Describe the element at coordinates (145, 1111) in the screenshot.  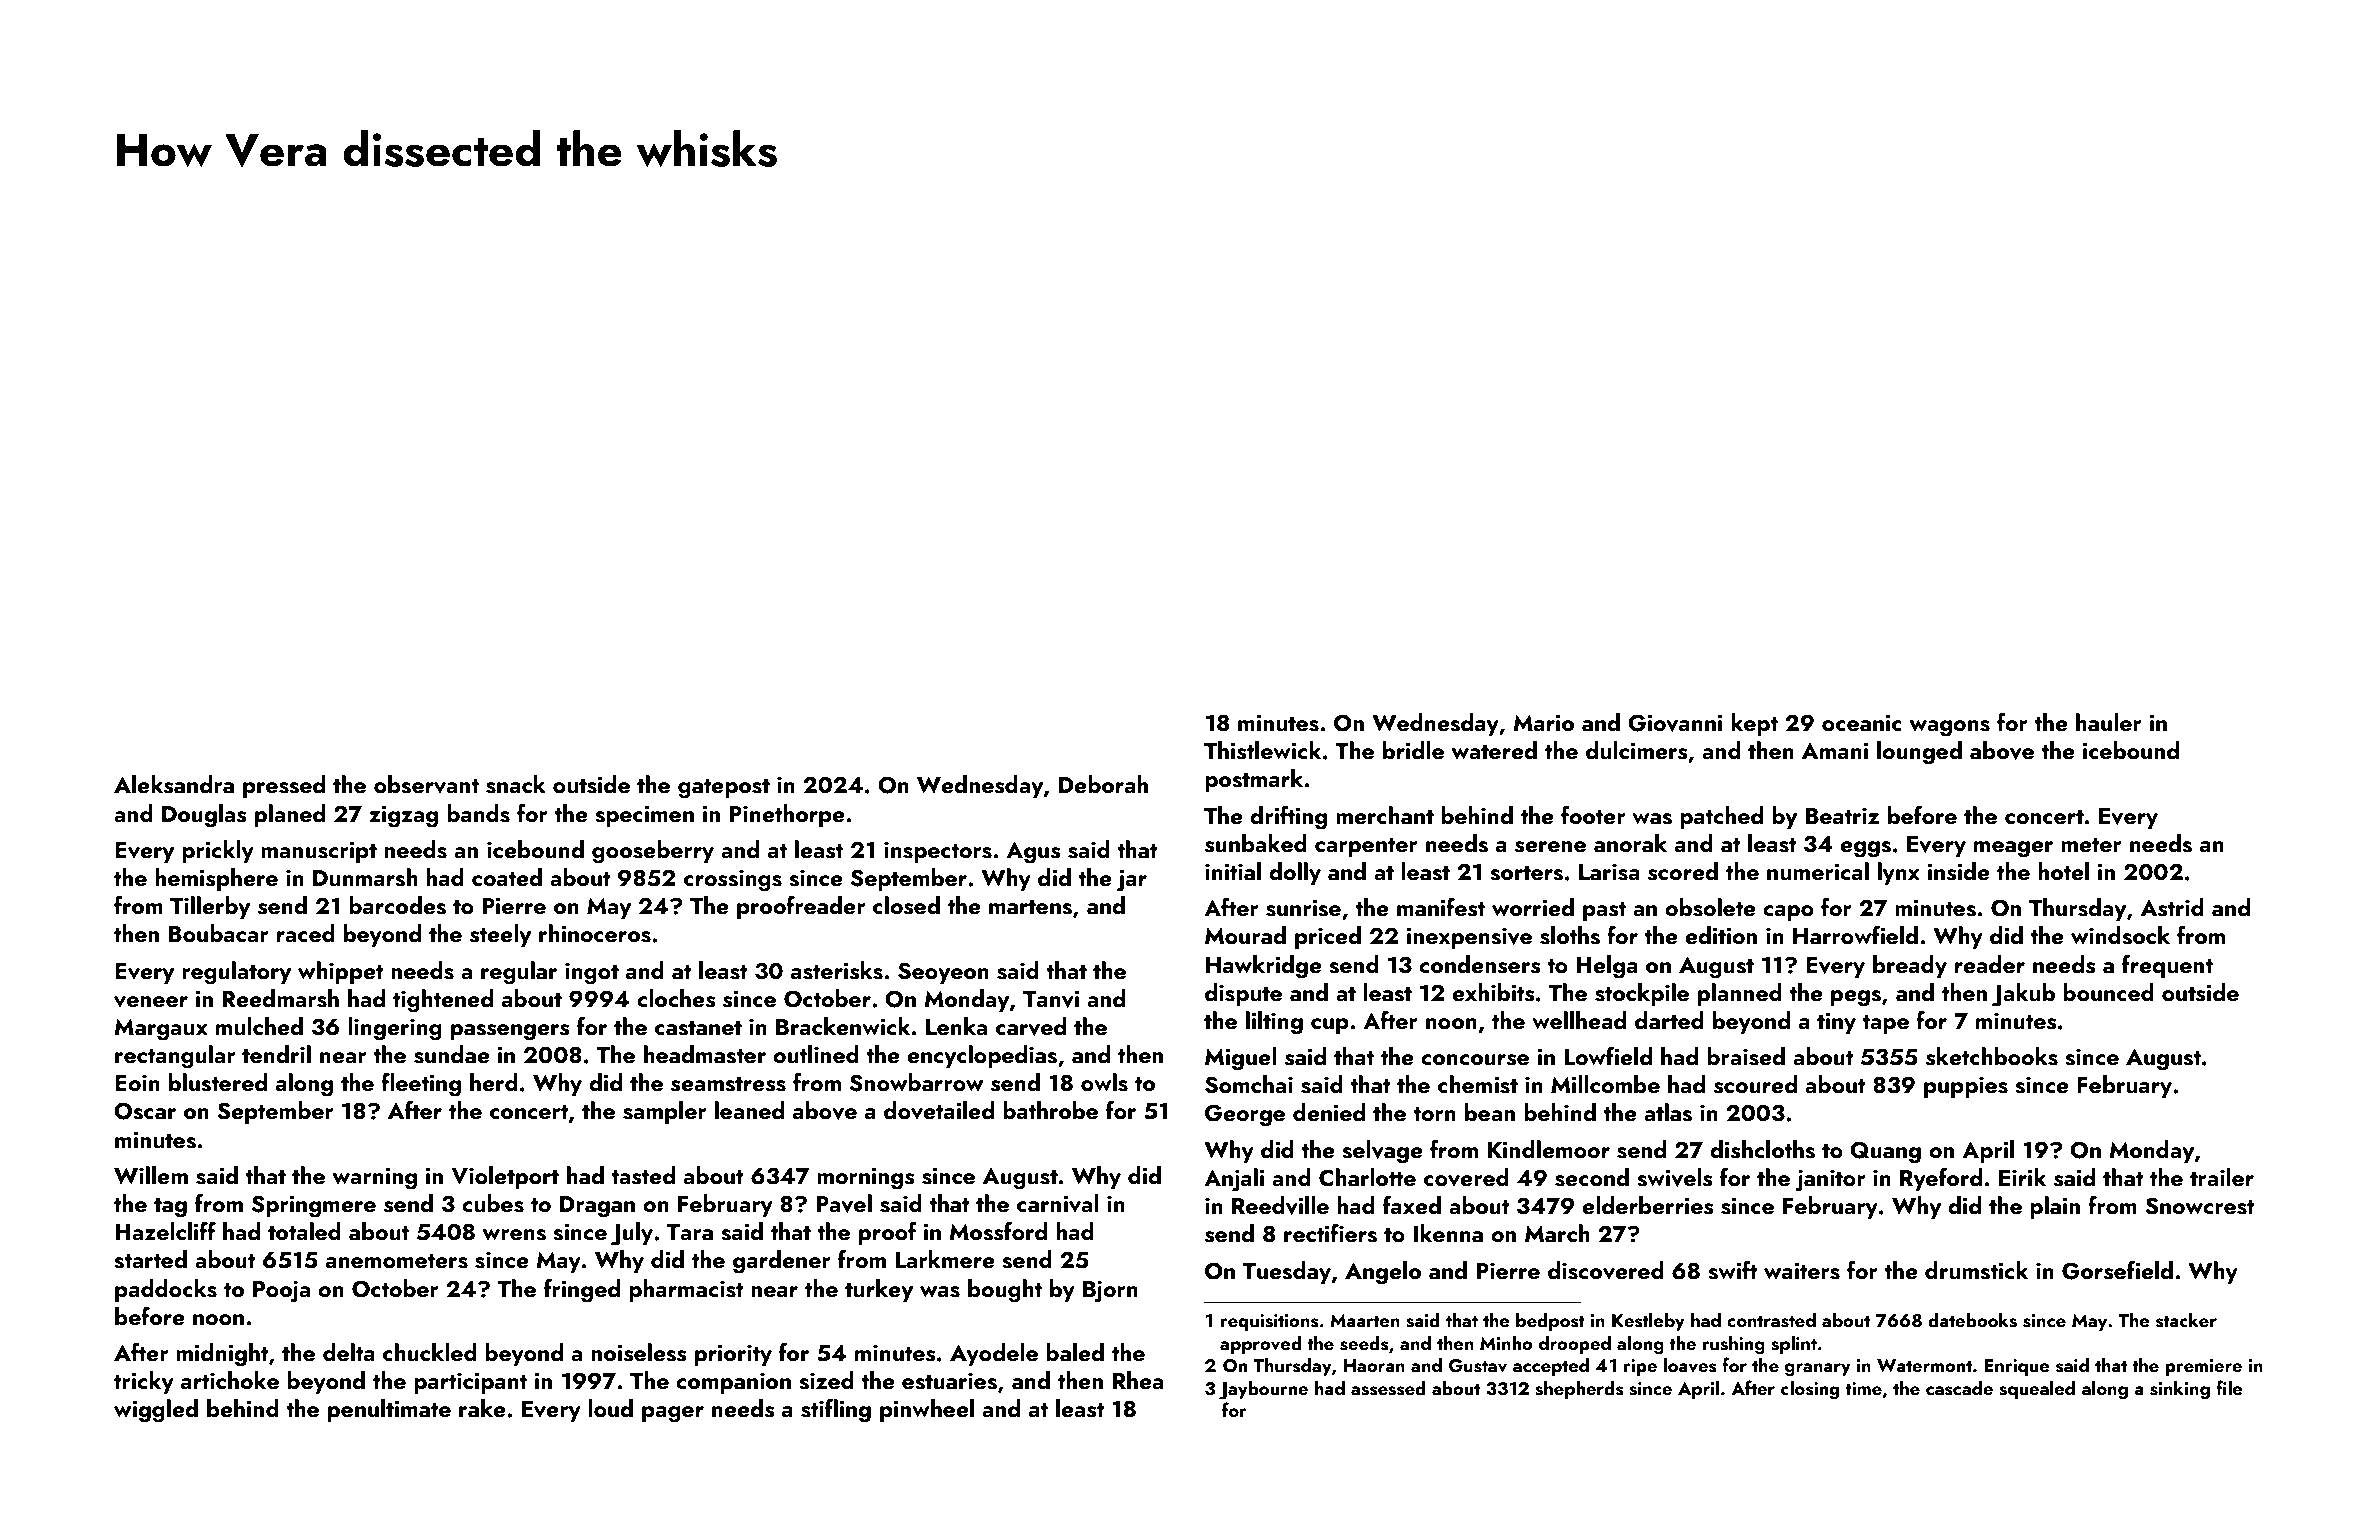
I see `Oscar` at that location.
